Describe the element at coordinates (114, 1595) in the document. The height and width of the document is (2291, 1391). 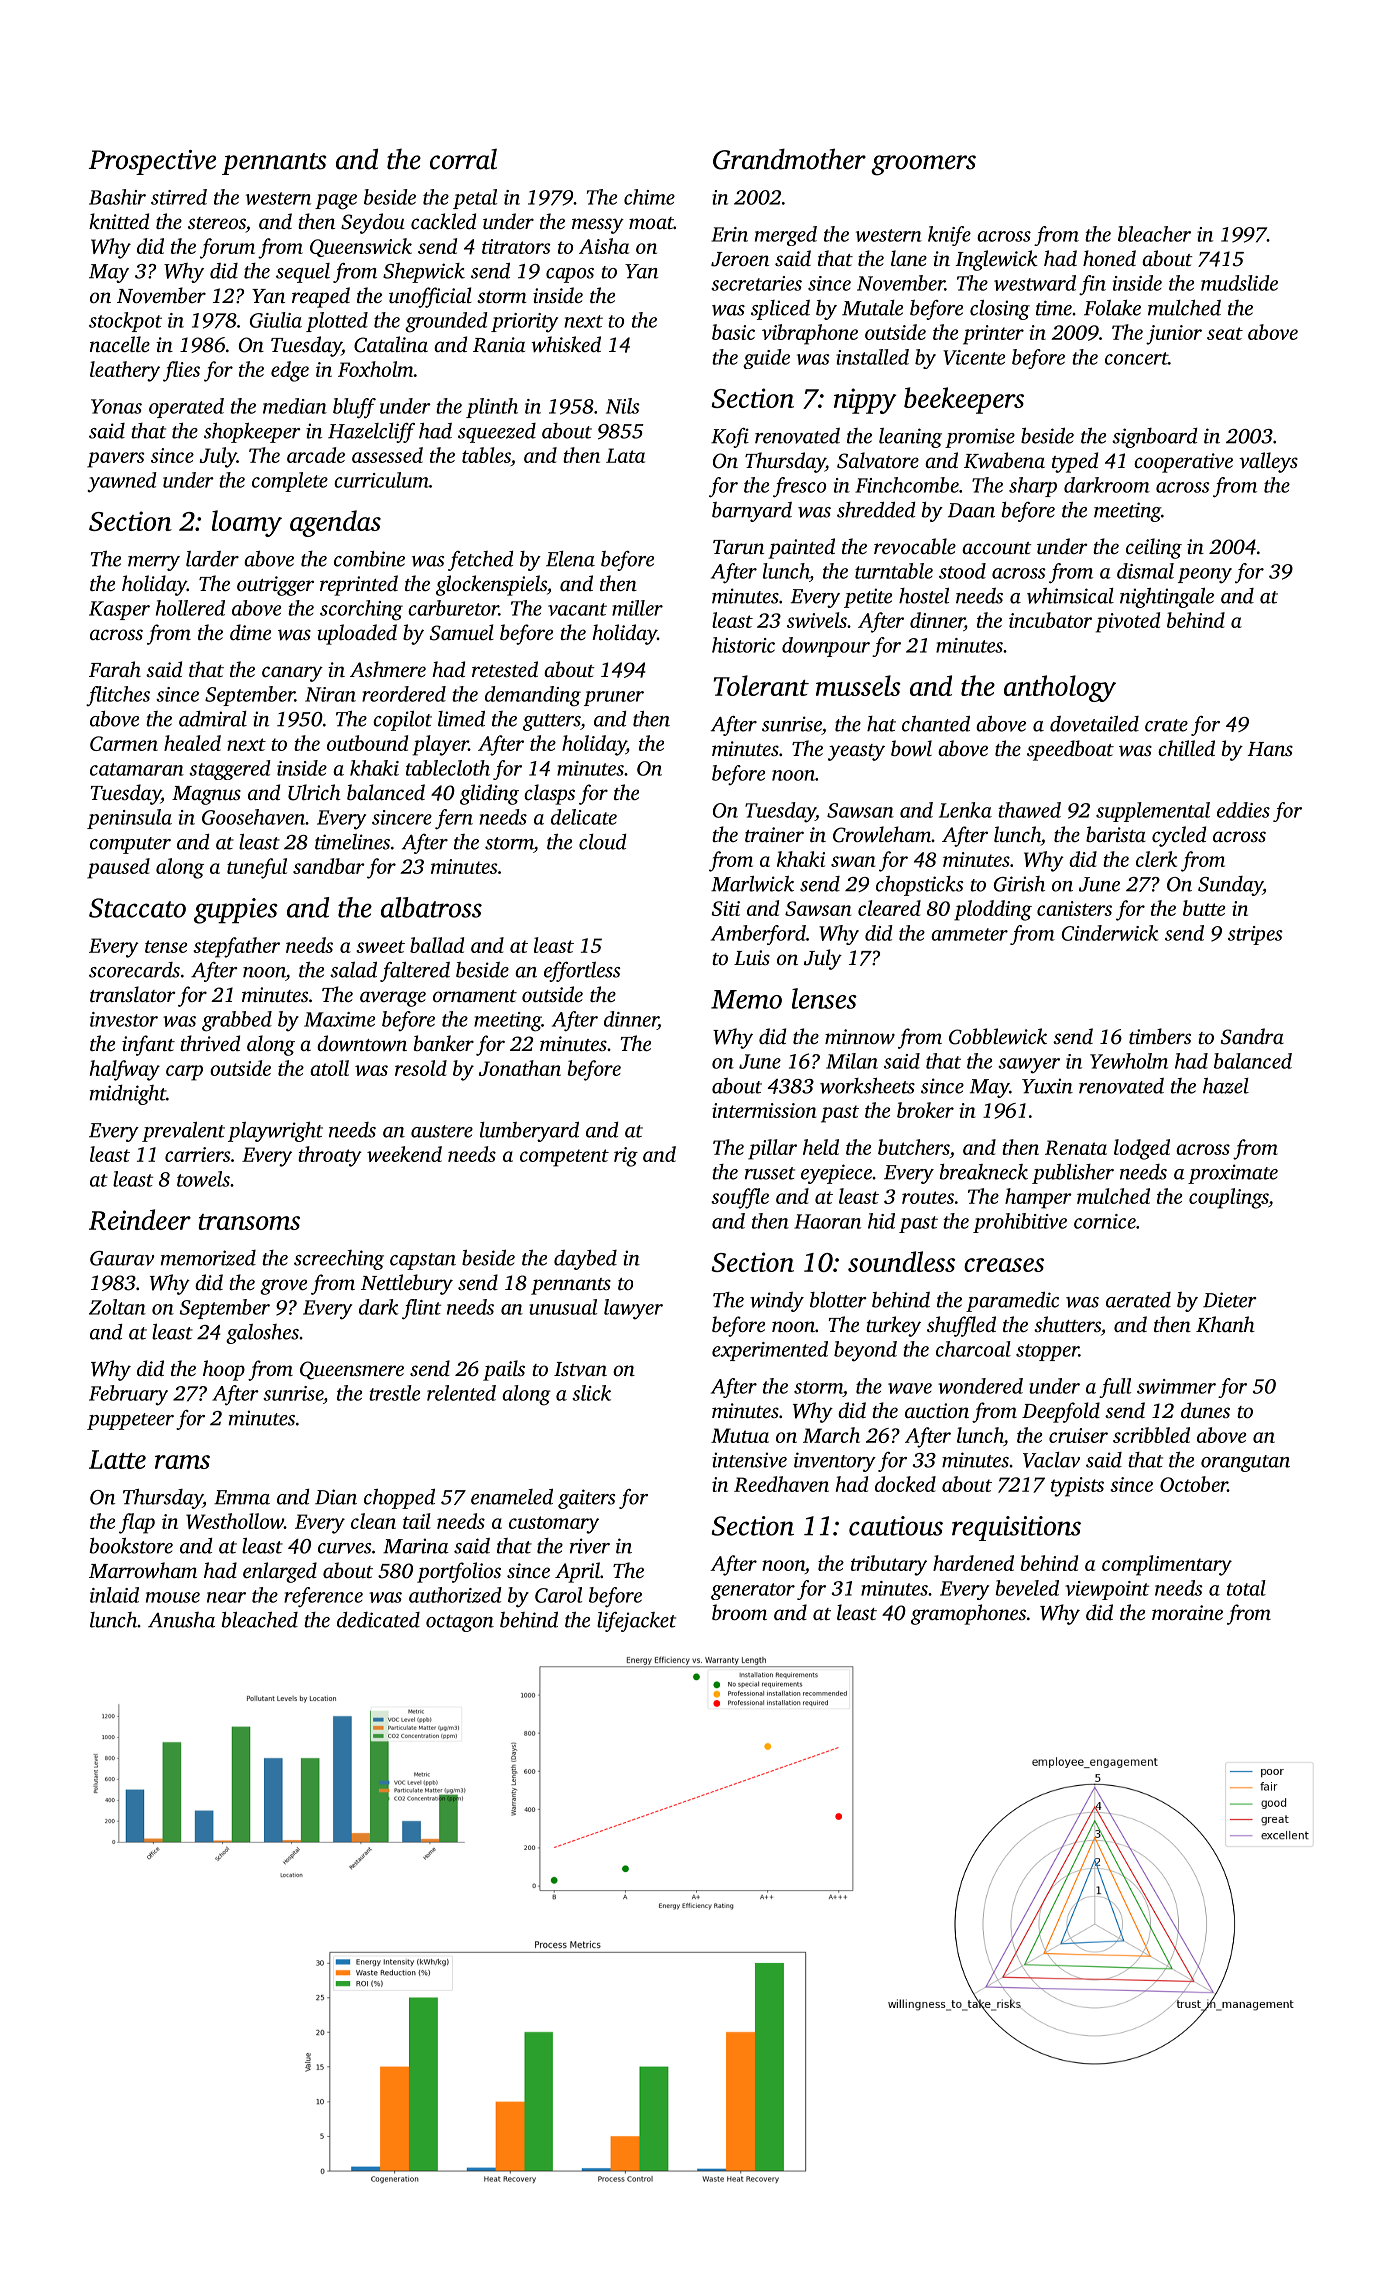
I see `inlaid` at that location.
